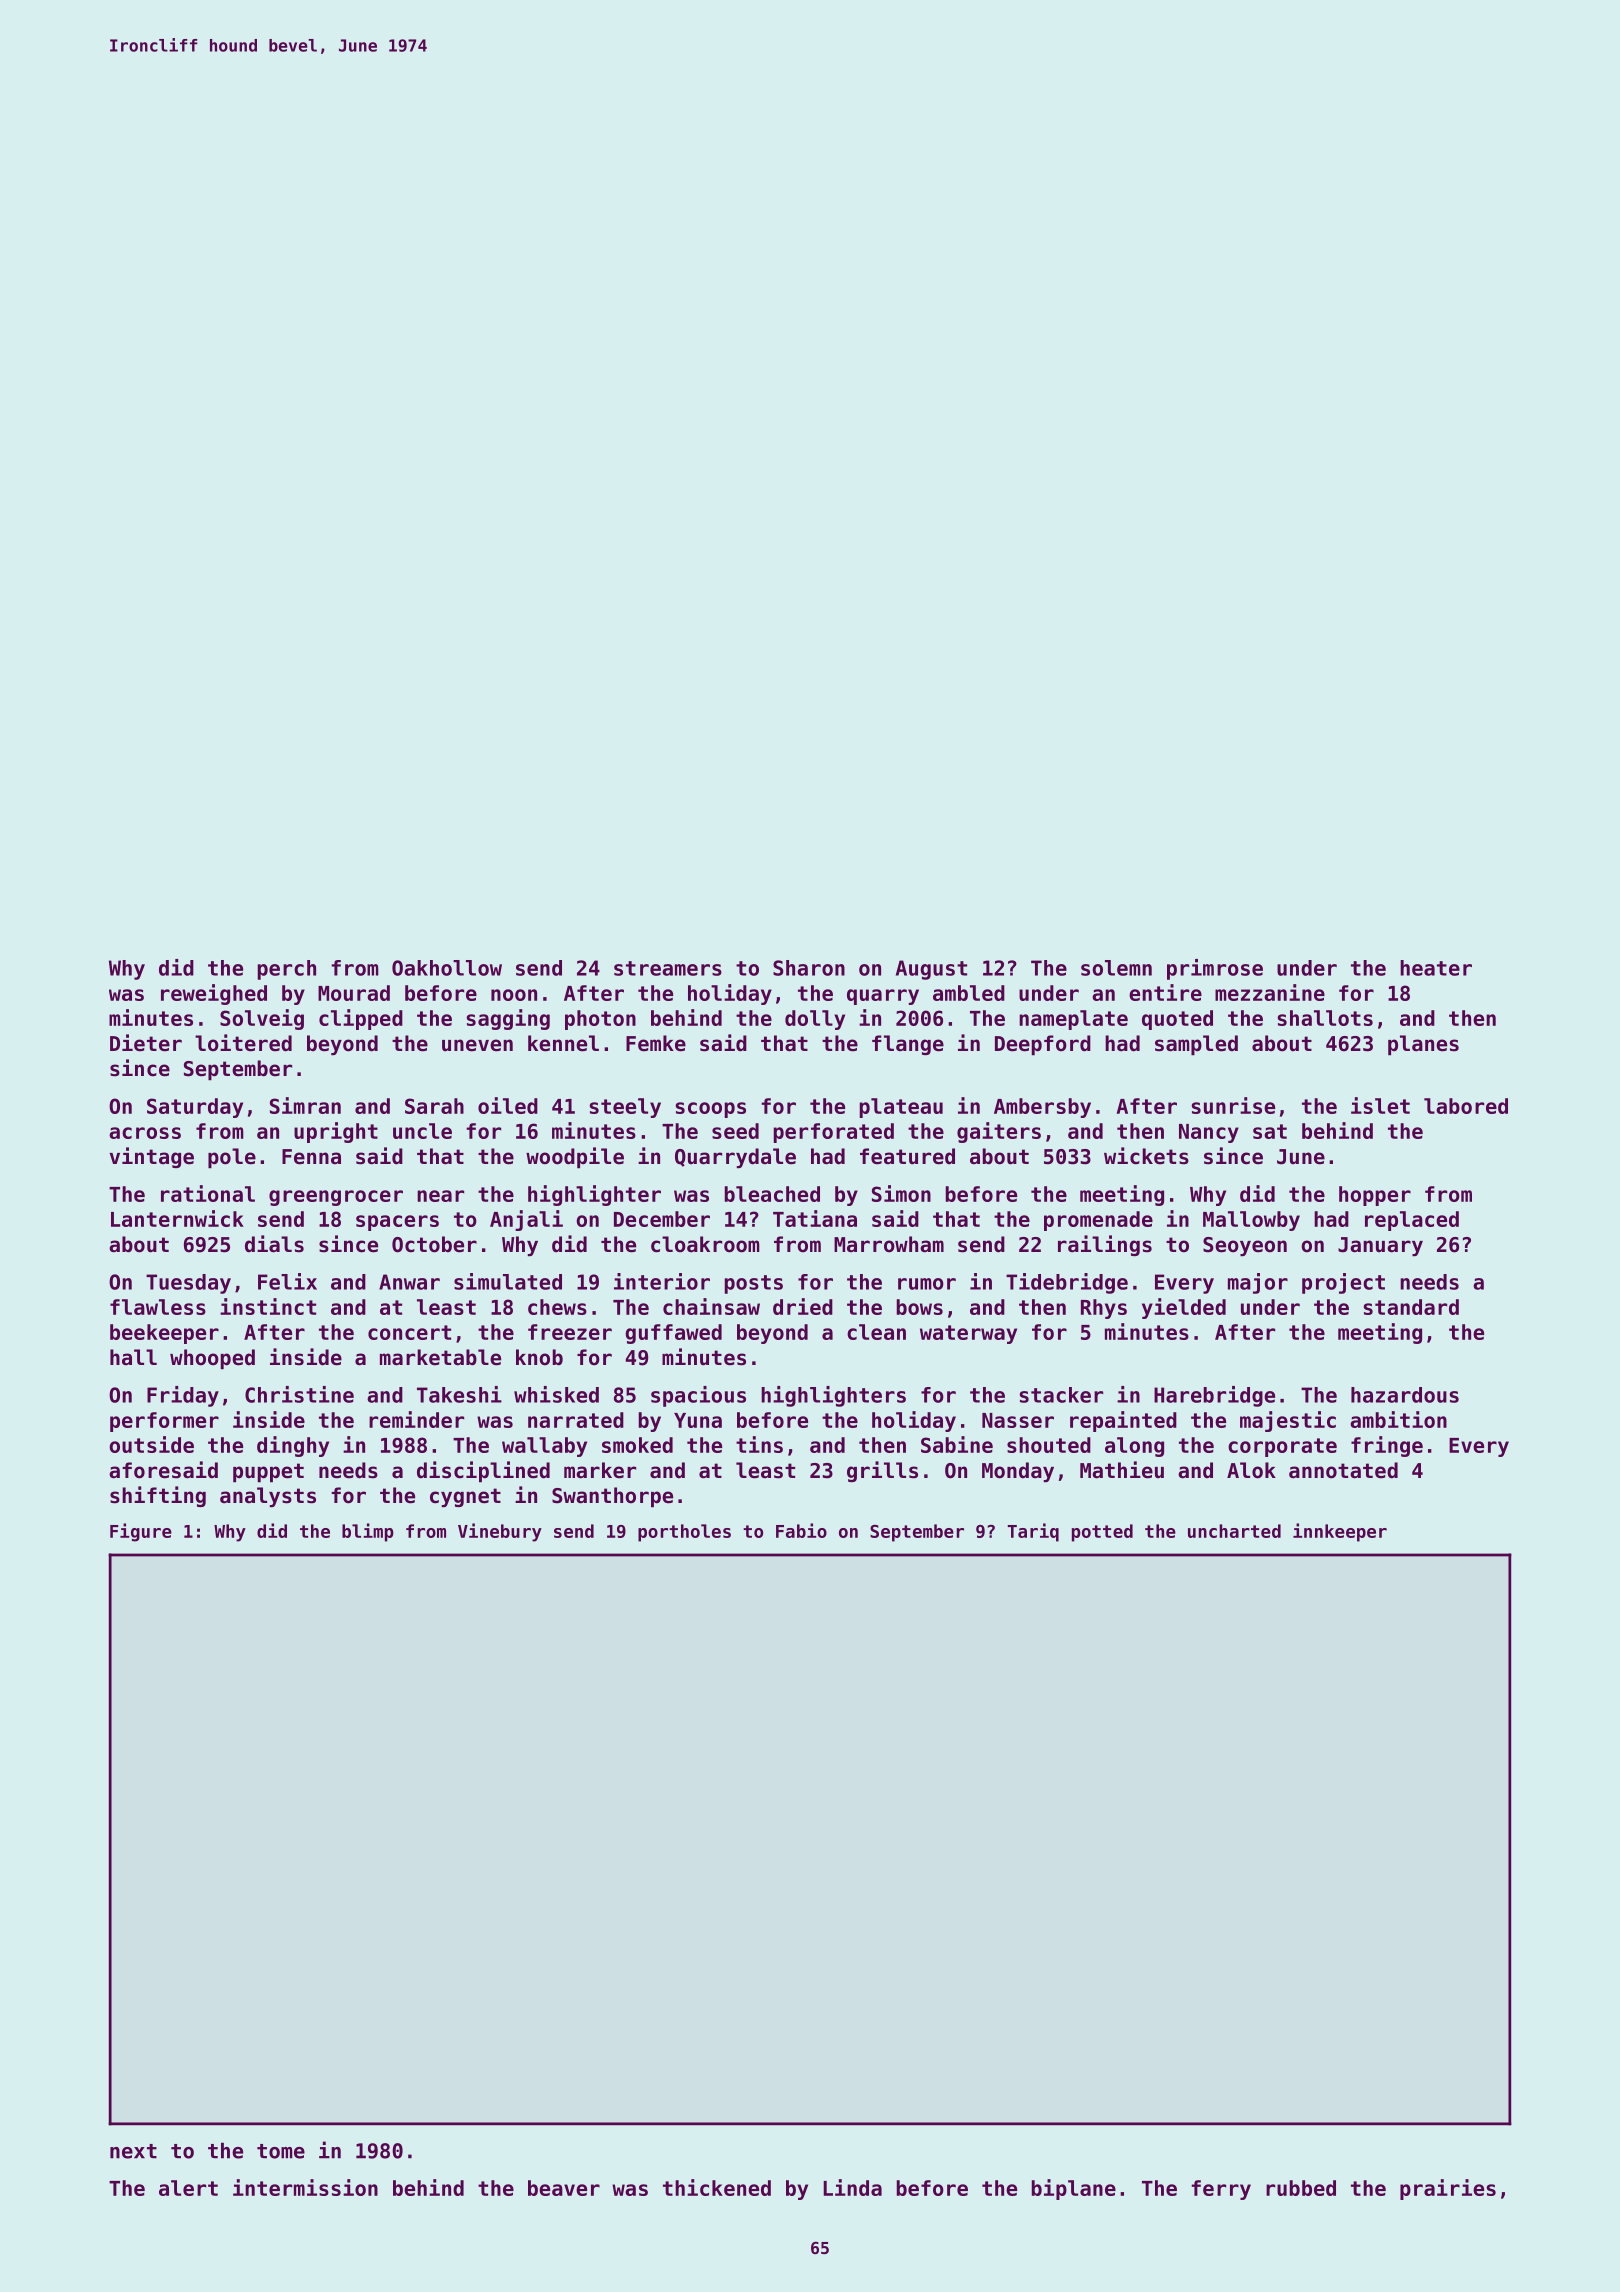 Image resolution: width=1620 pixels, height=2292 pixels. I want to click on potted, so click(1102, 1533).
